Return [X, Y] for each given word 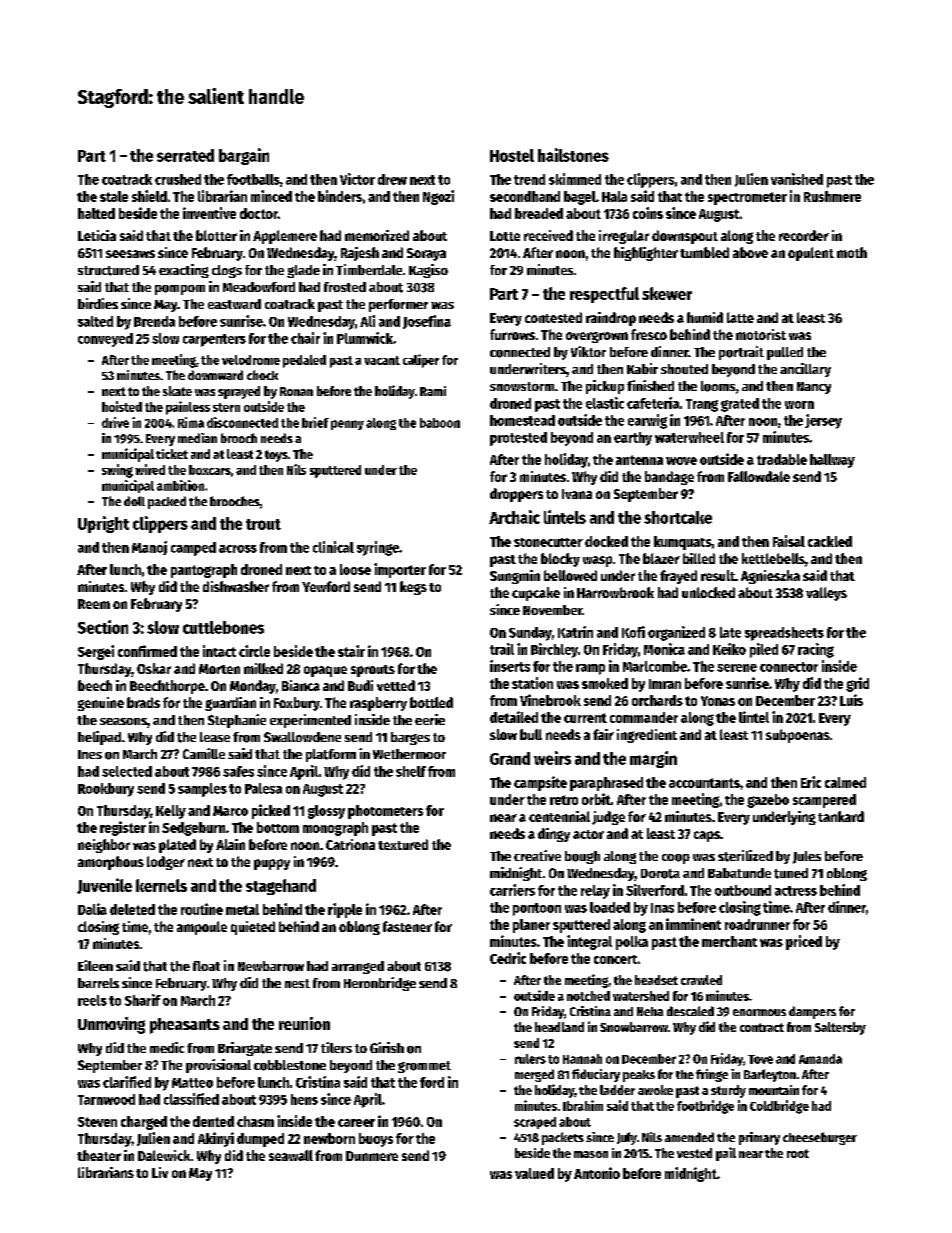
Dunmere [372, 1156]
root [798, 1153]
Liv [160, 1172]
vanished [797, 179]
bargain [244, 156]
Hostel [512, 155]
